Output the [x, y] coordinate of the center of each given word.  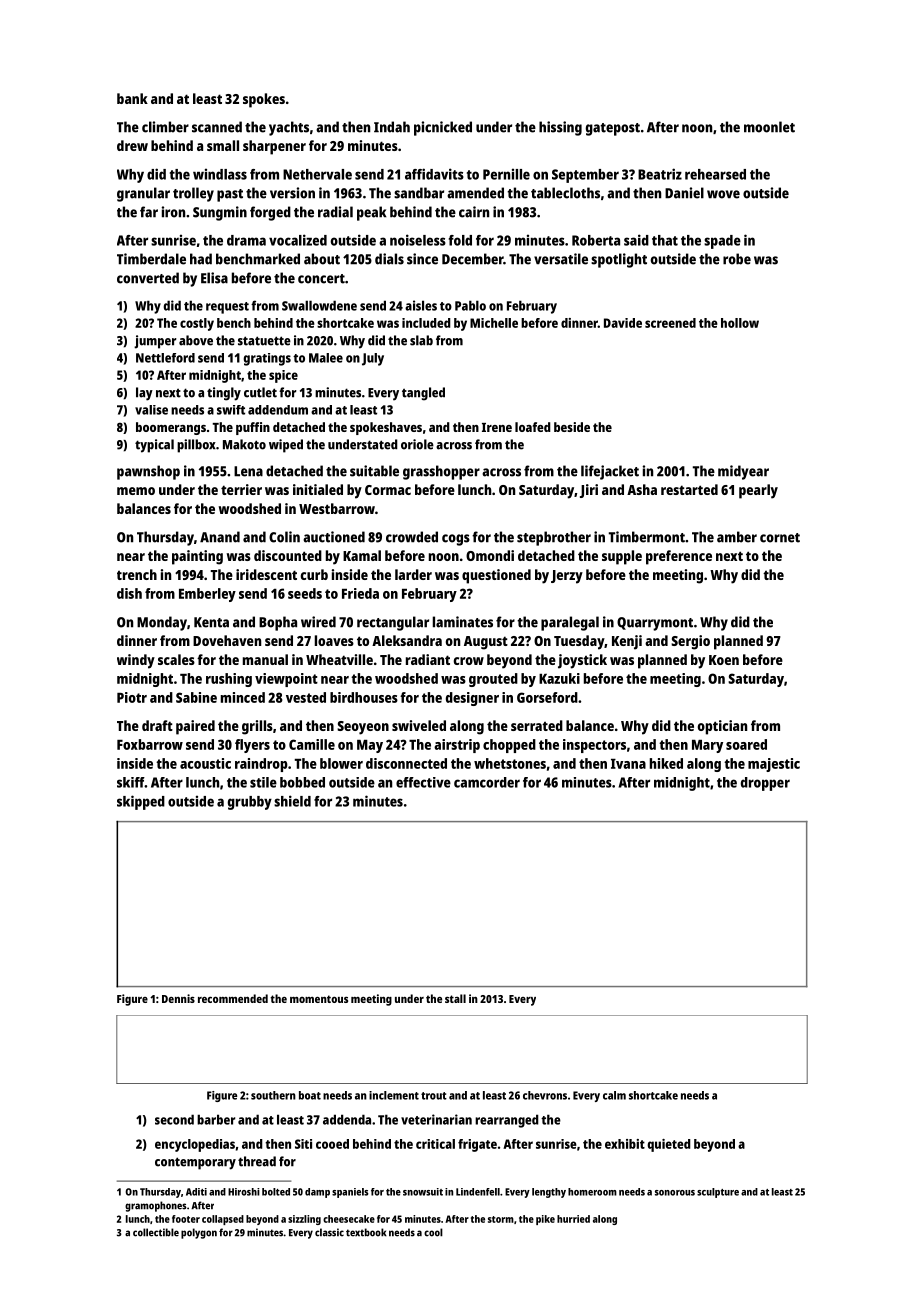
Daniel [684, 193]
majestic [774, 765]
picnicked [443, 128]
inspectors [594, 746]
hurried [573, 1219]
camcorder [487, 782]
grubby [250, 803]
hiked [666, 763]
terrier [241, 489]
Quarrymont [655, 624]
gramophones [156, 1206]
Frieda [360, 593]
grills [257, 727]
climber [165, 127]
